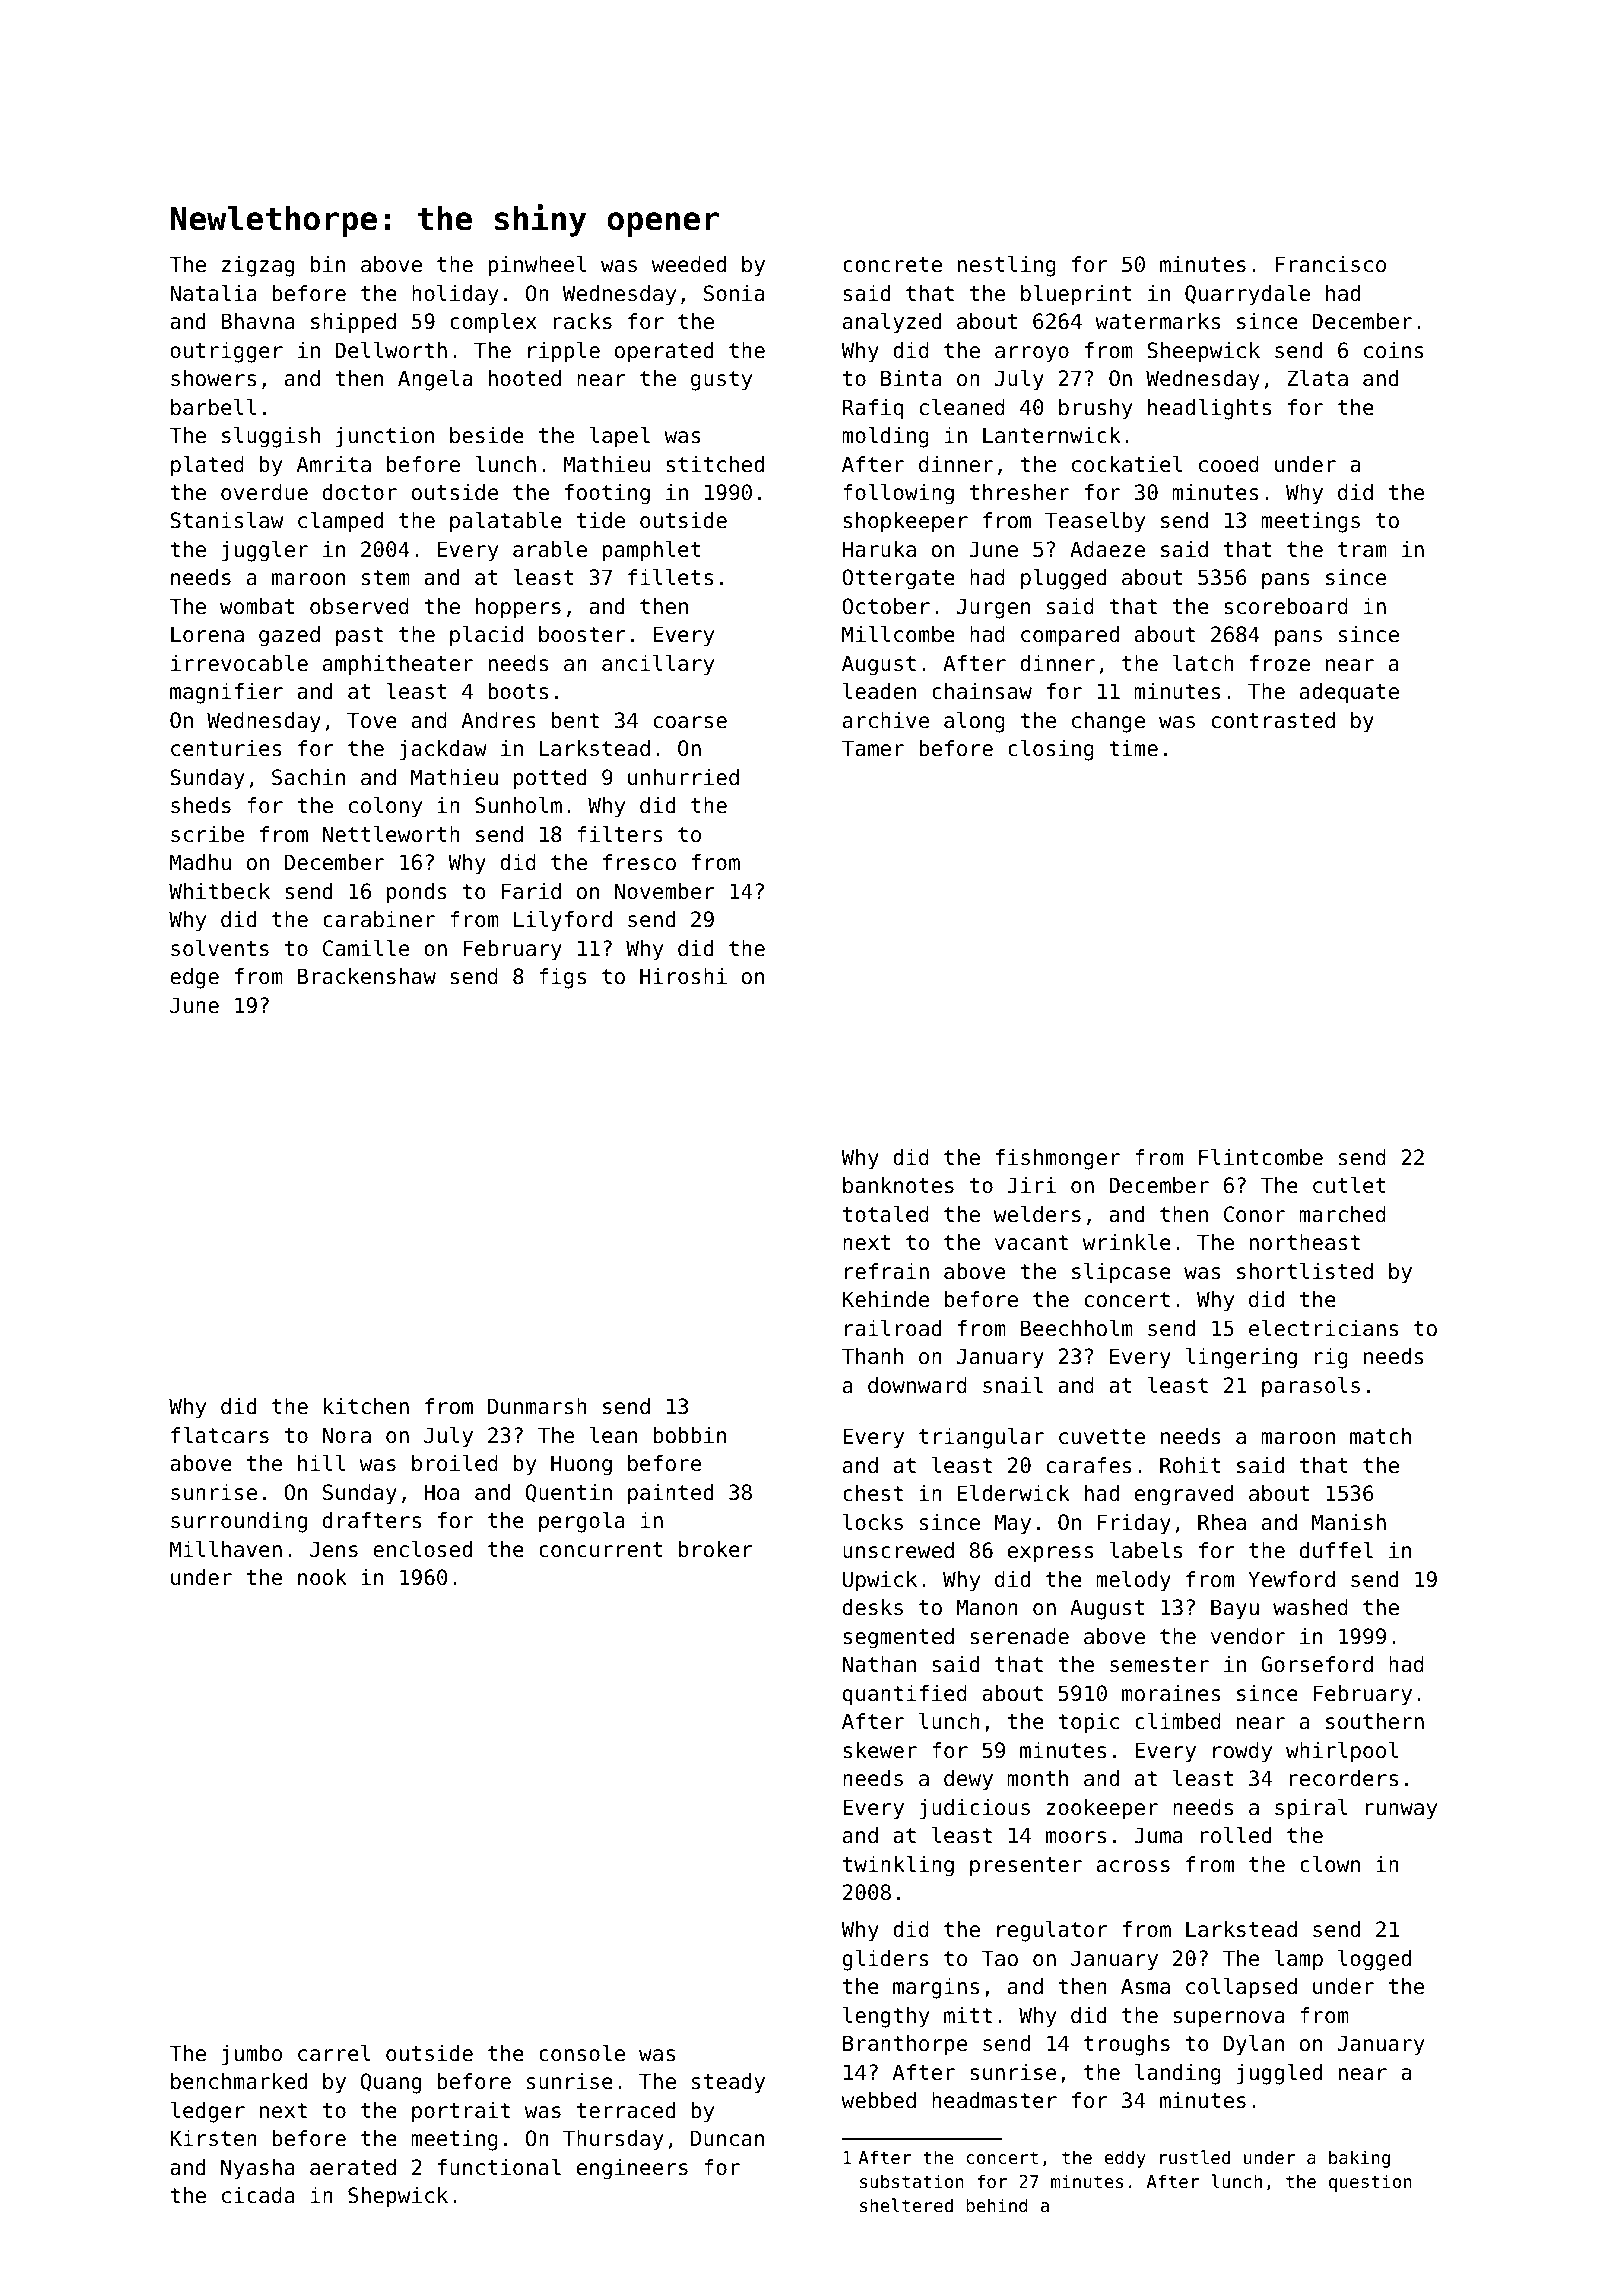 The width and height of the screenshot is (1620, 2292). Describe the element at coordinates (213, 407) in the screenshot. I see `barbell` at that location.
